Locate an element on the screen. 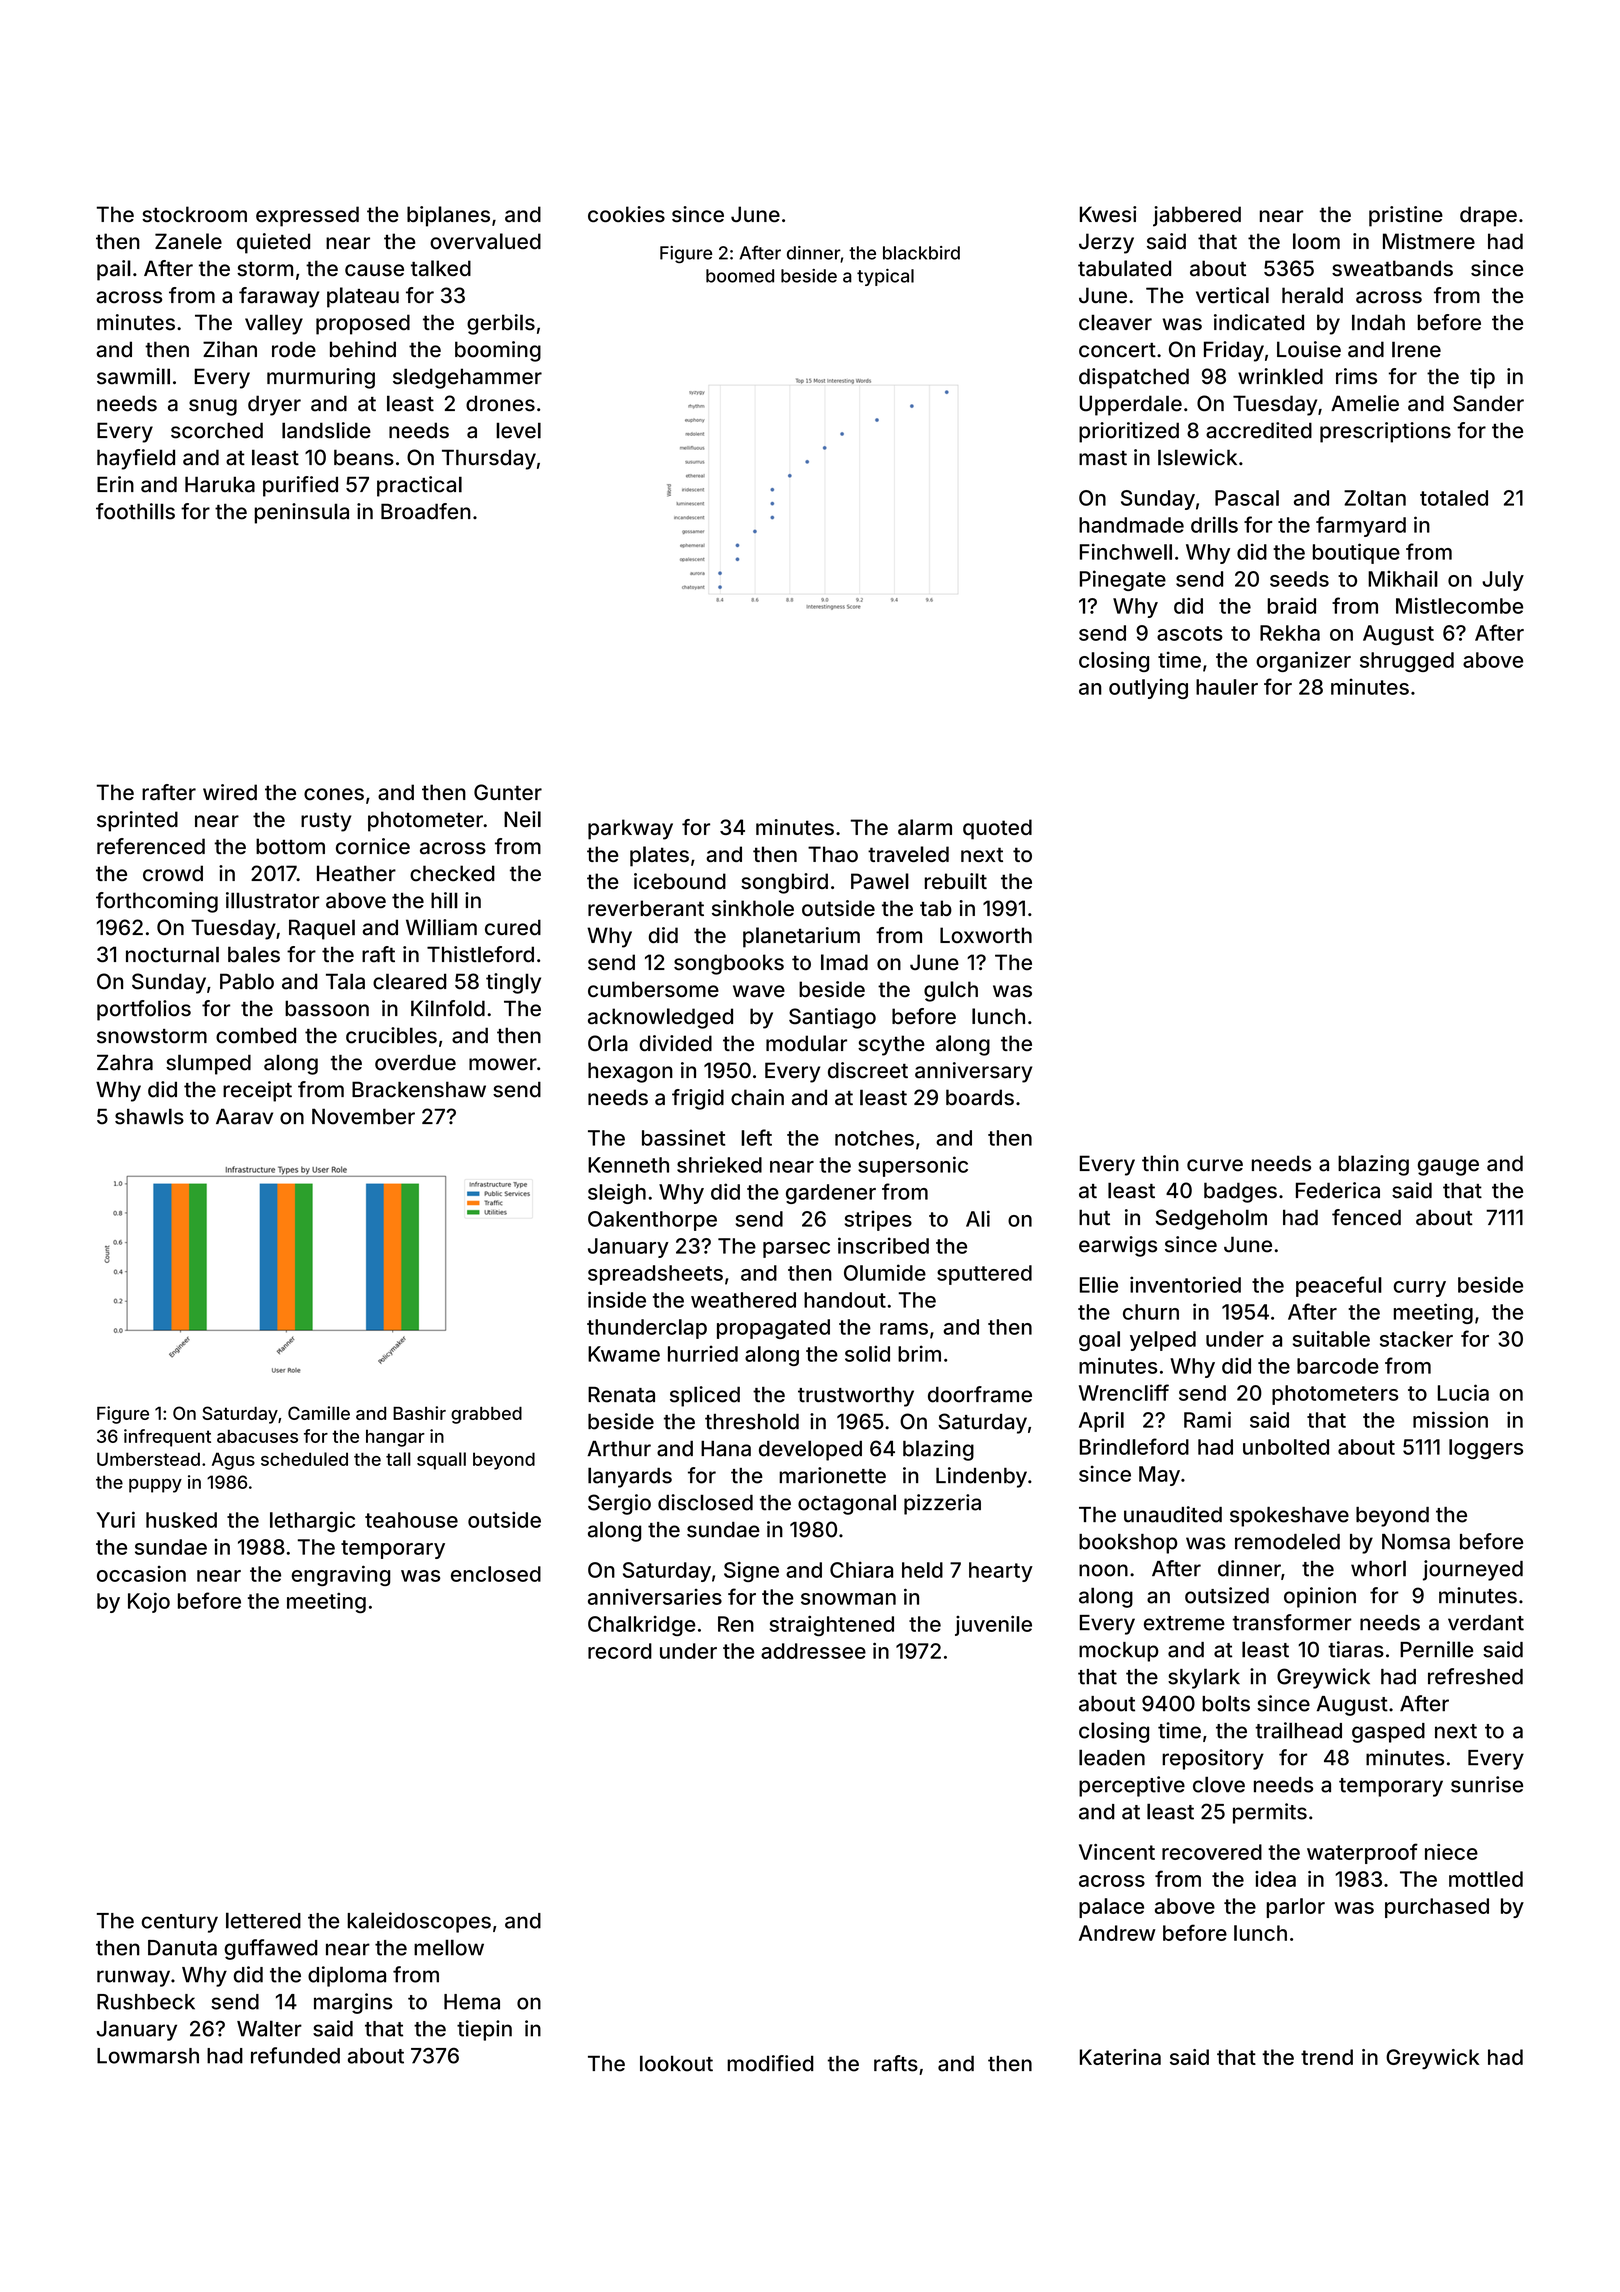 This screenshot has width=1620, height=2292. Loxworth is located at coordinates (986, 935).
